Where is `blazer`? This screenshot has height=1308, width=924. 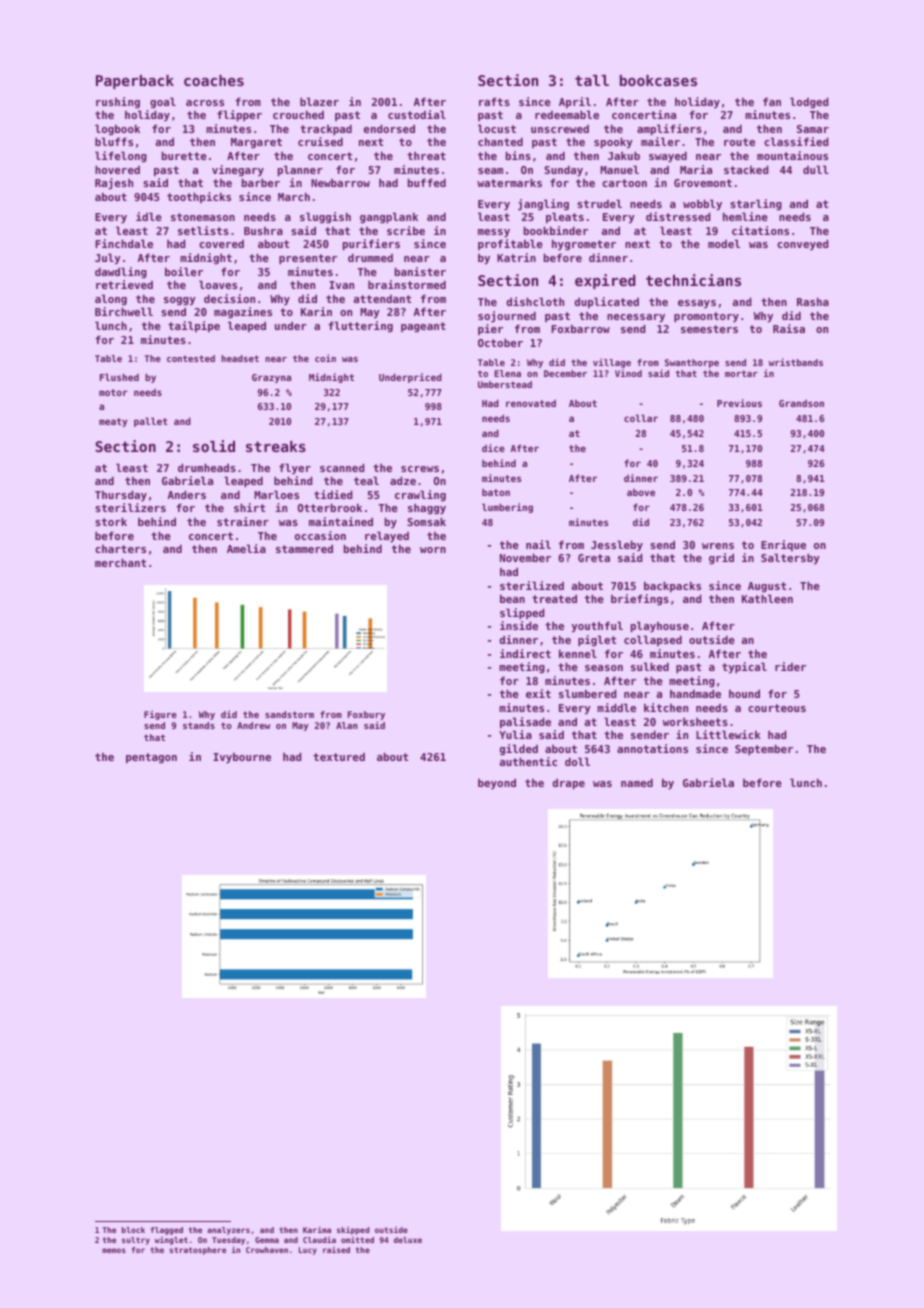
blazer is located at coordinates (319, 101).
